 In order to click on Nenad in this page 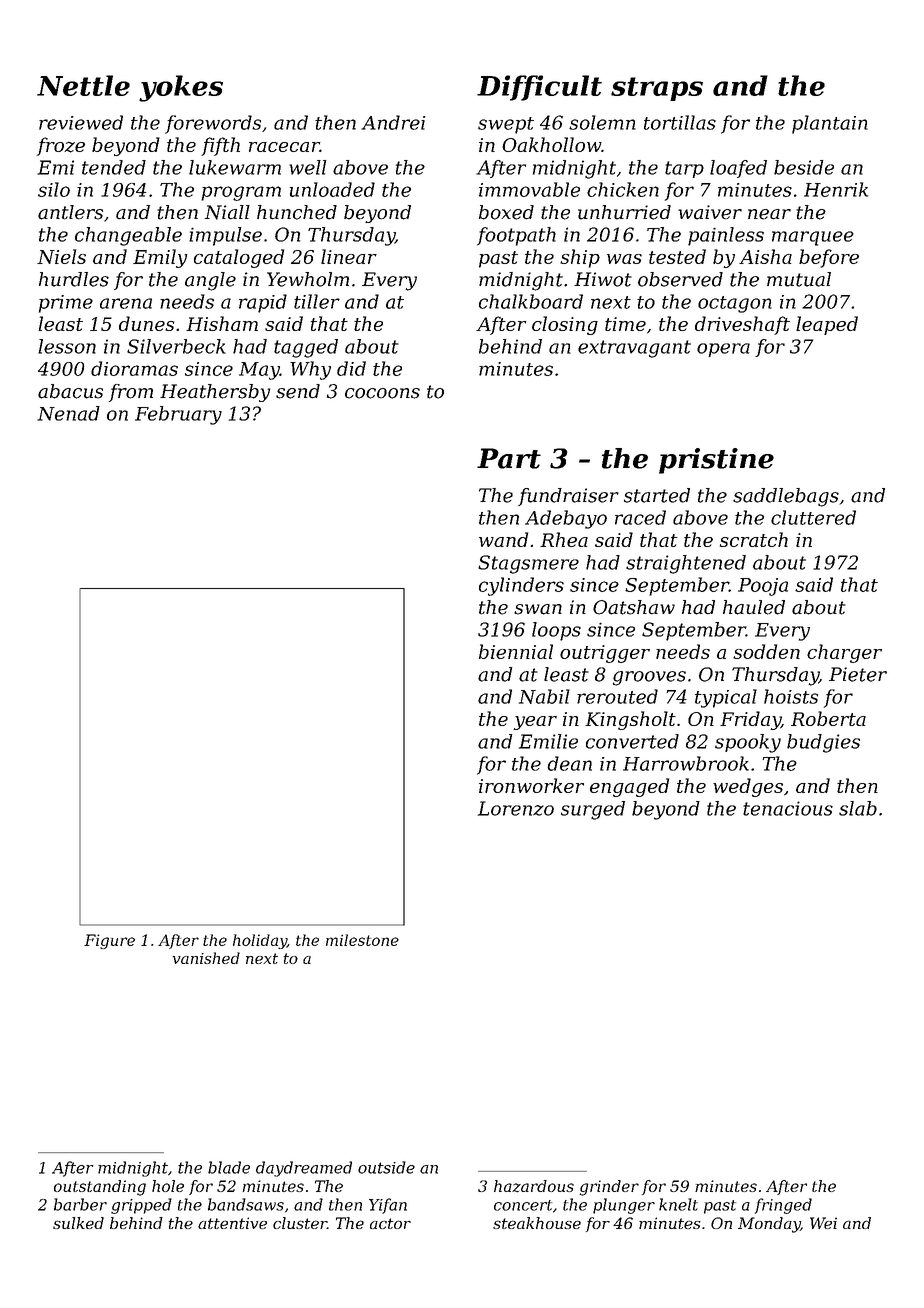, I will do `click(68, 413)`.
